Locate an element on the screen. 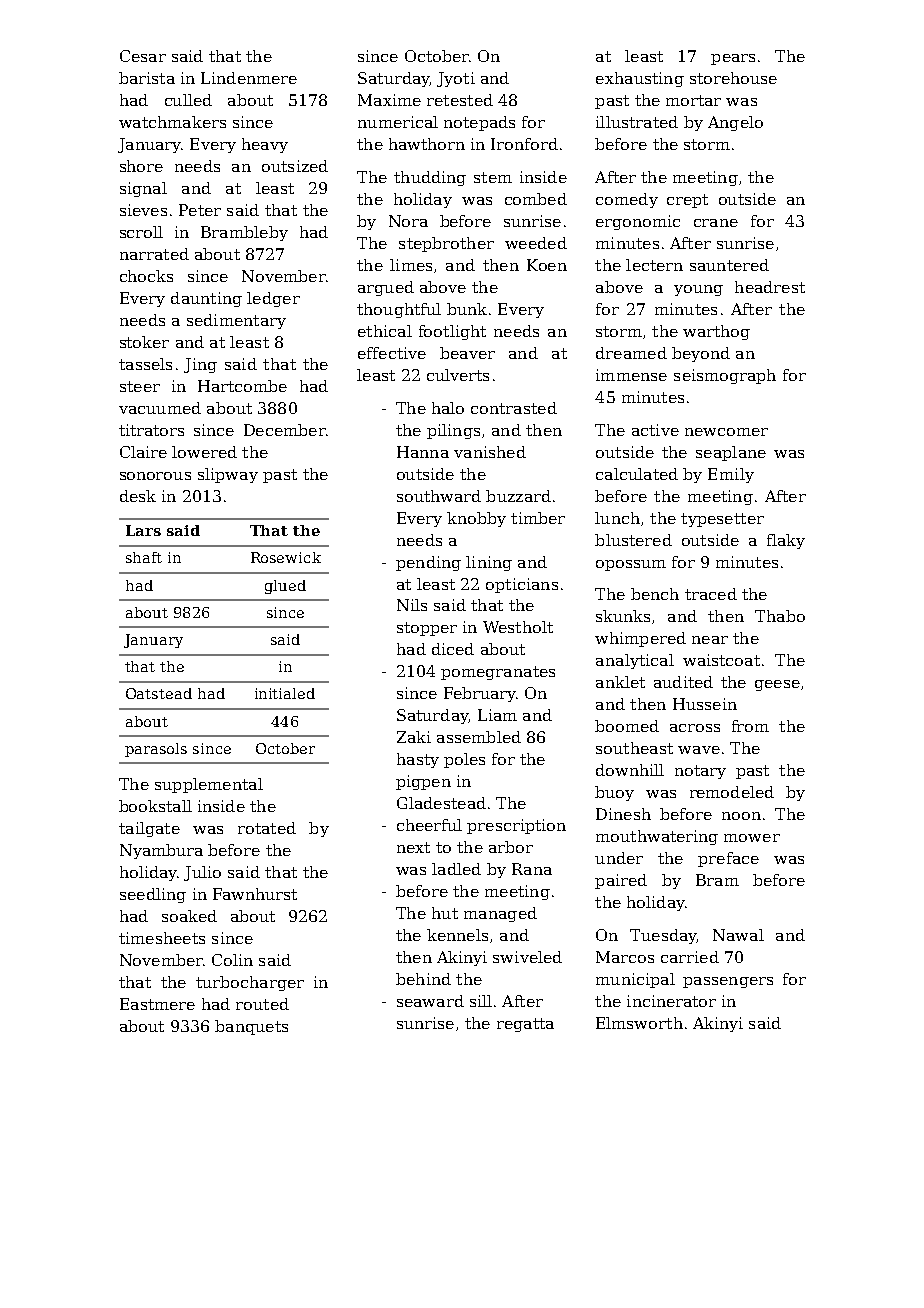  soaked is located at coordinates (189, 916).
